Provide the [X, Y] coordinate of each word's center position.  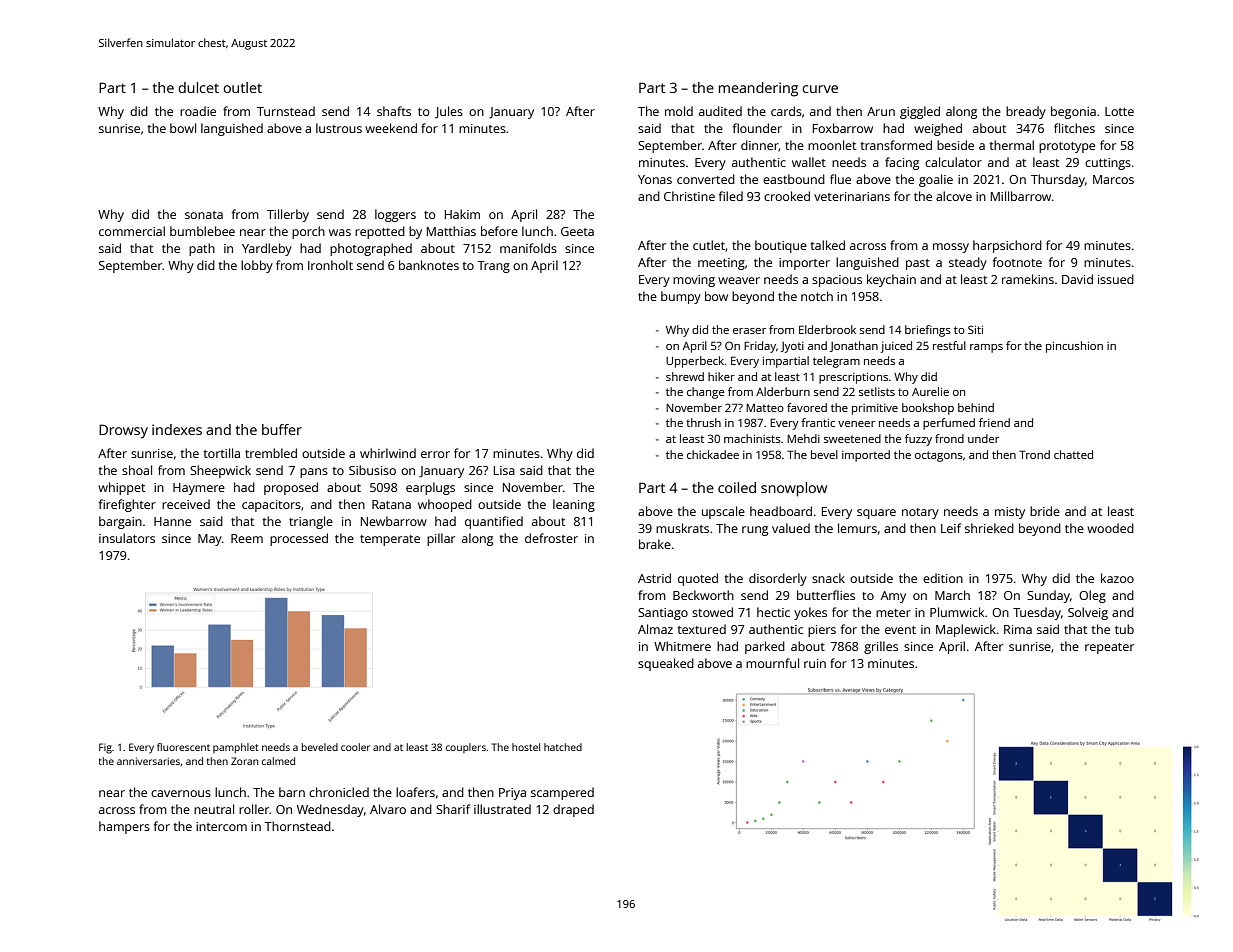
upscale [723, 512]
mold [679, 111]
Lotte [1119, 111]
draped [573, 810]
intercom [221, 826]
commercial [132, 231]
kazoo [1117, 578]
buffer [282, 429]
